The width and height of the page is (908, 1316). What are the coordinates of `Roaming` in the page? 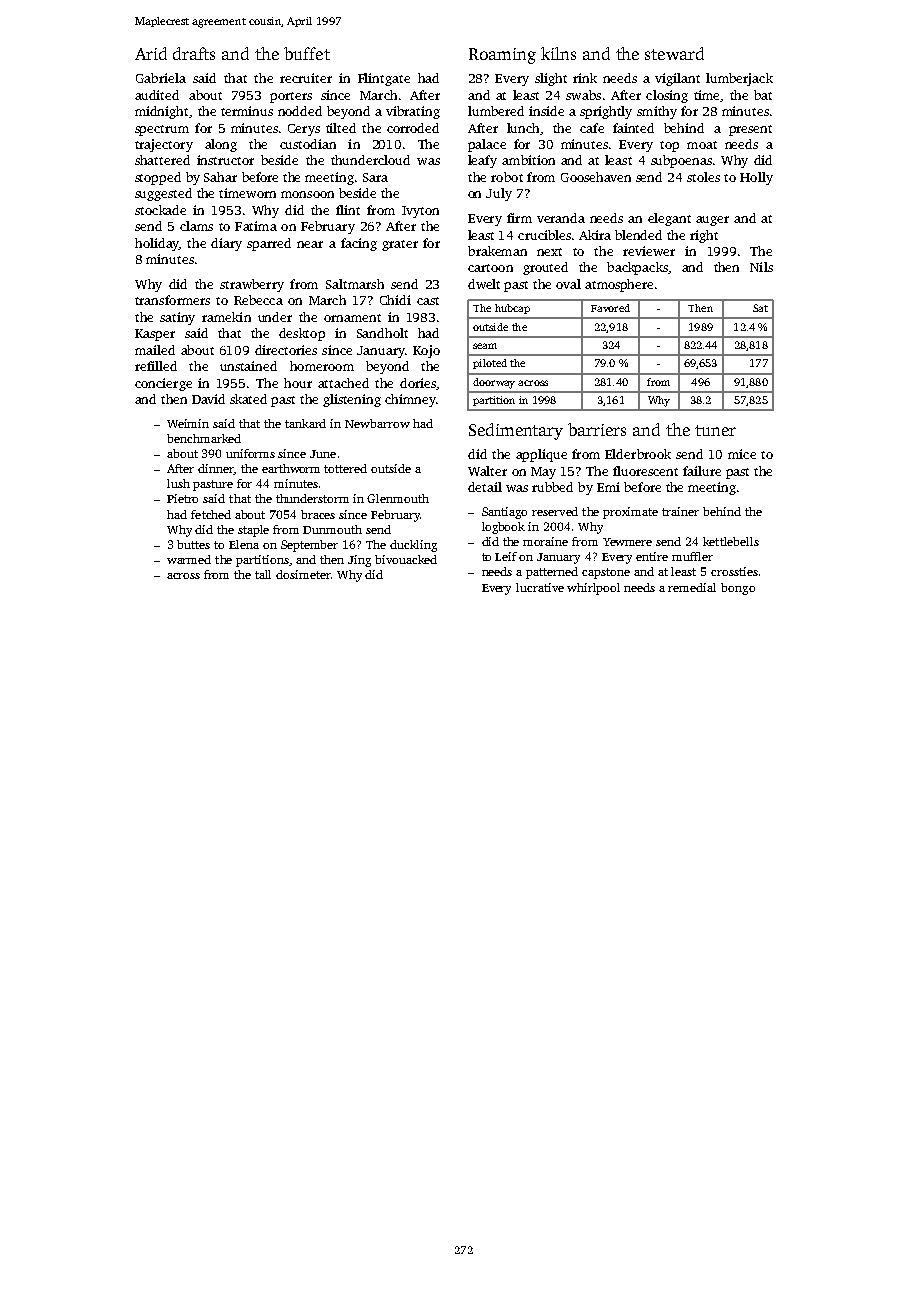 It's located at (502, 56).
